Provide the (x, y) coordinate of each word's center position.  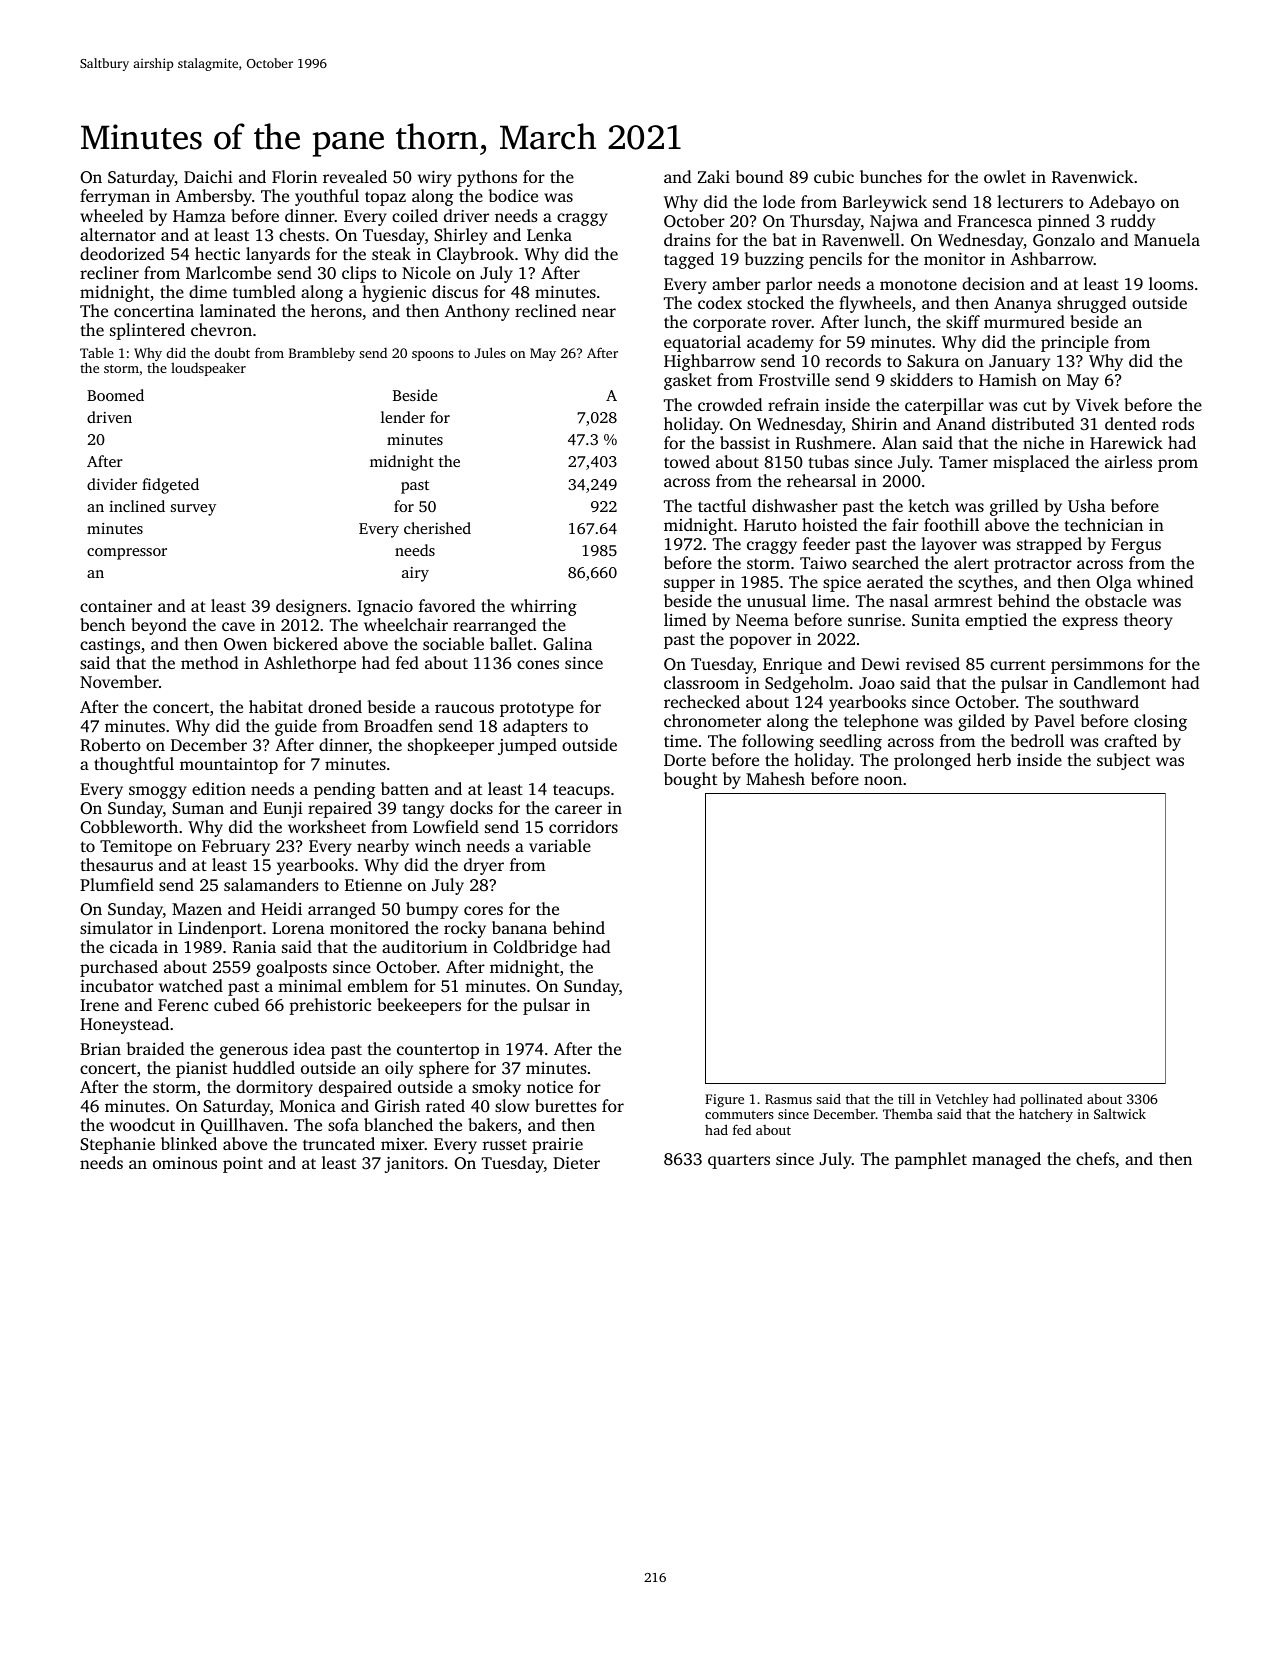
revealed (355, 176)
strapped (1049, 545)
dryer (484, 866)
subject (1123, 761)
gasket (688, 381)
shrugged (1091, 304)
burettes (566, 1105)
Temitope (136, 848)
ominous (185, 1163)
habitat (276, 706)
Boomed (115, 395)
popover (760, 642)
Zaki (713, 176)
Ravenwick (1092, 176)
